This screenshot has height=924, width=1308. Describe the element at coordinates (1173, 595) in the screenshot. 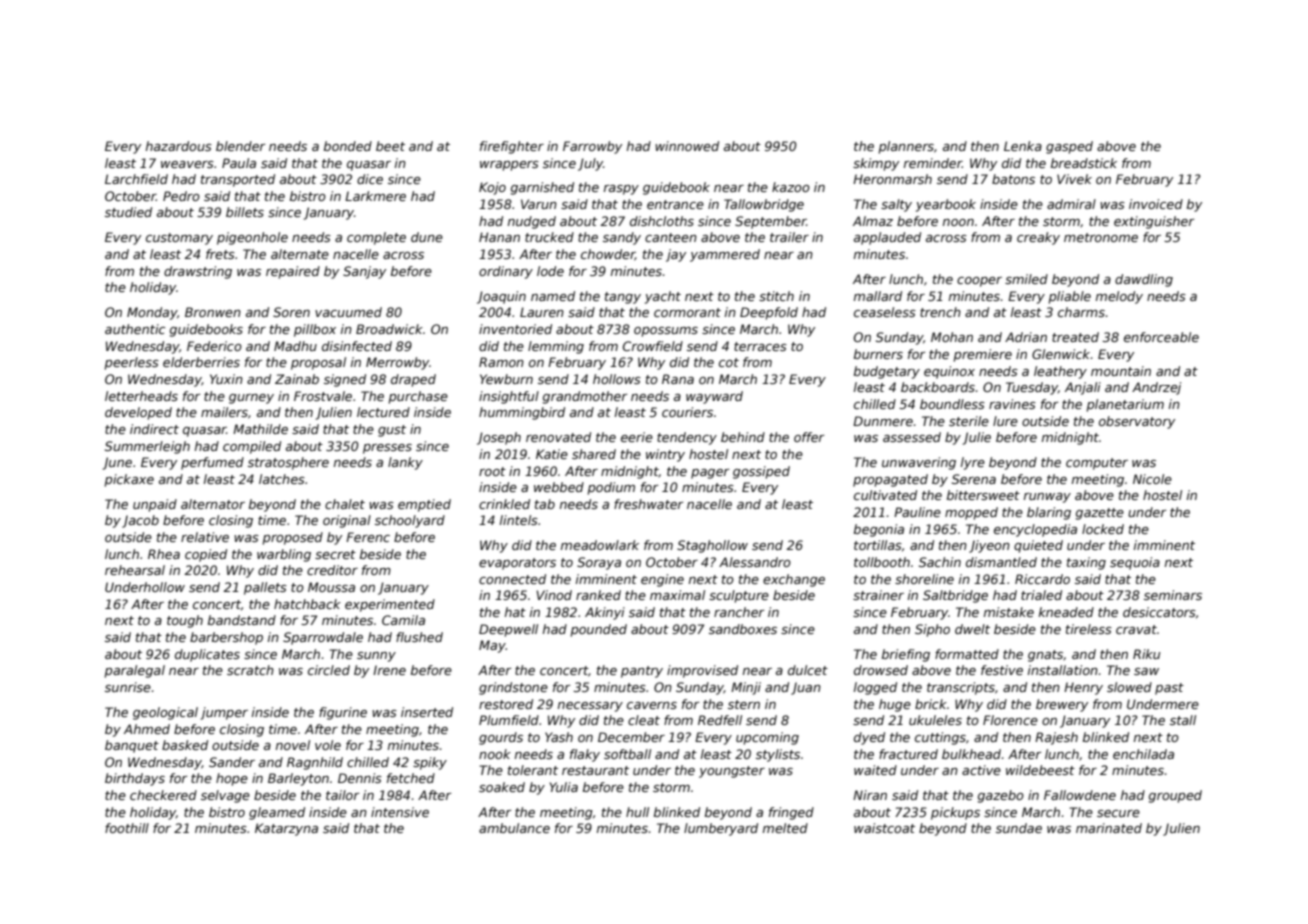

I see `seminars` at that location.
